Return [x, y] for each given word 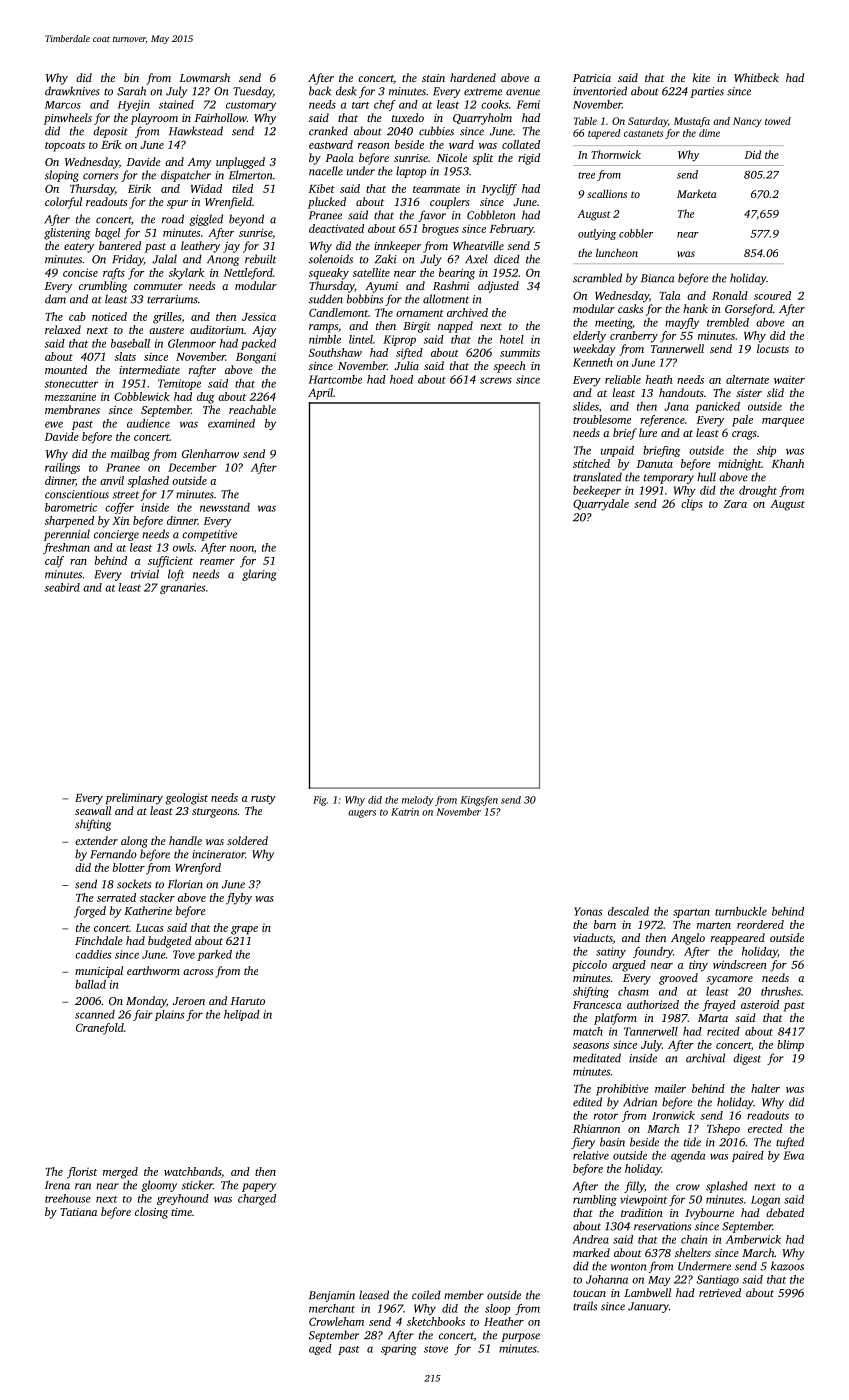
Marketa [697, 193]
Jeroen [189, 1001]
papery [259, 1187]
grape [244, 930]
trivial [145, 574]
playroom [154, 119]
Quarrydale [601, 505]
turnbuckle [741, 911]
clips [692, 505]
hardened [473, 77]
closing [151, 1213]
